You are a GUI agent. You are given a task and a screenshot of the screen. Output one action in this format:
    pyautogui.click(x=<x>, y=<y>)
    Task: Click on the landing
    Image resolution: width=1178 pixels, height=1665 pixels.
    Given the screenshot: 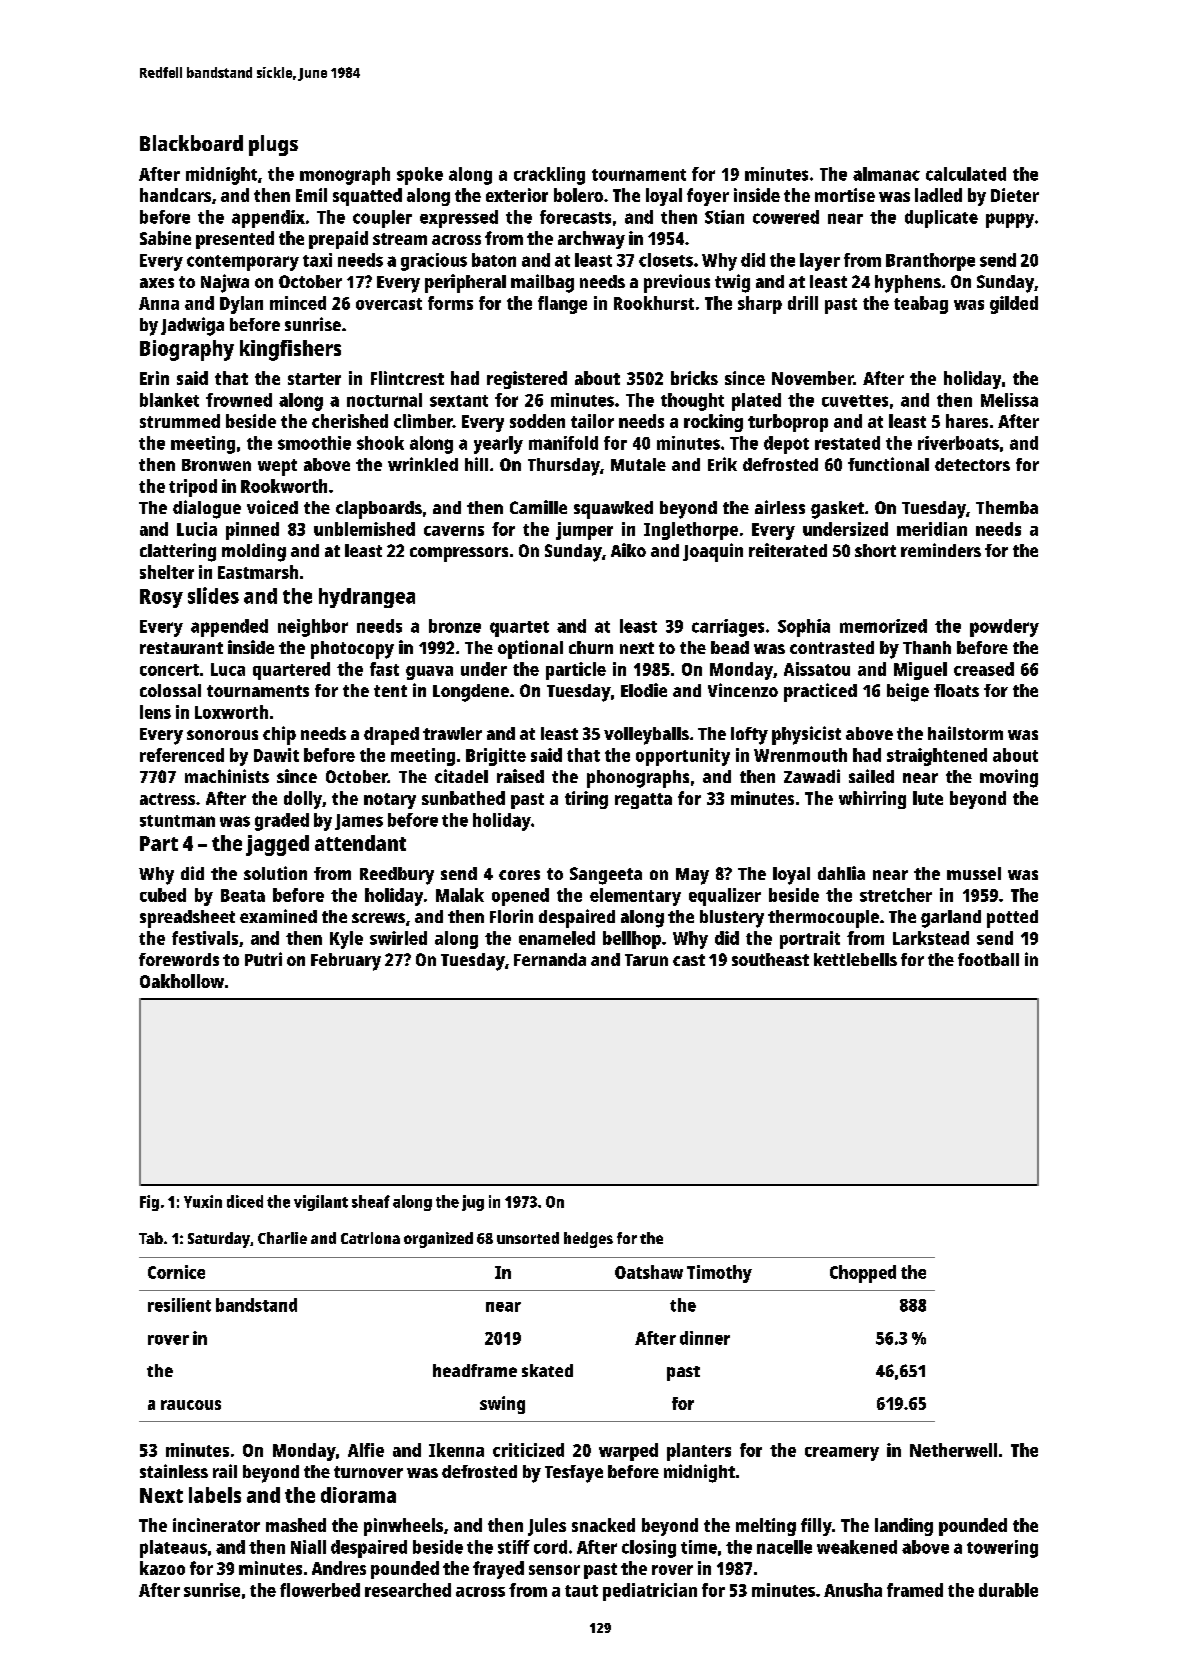 What is the action you would take?
    pyautogui.click(x=904, y=1527)
